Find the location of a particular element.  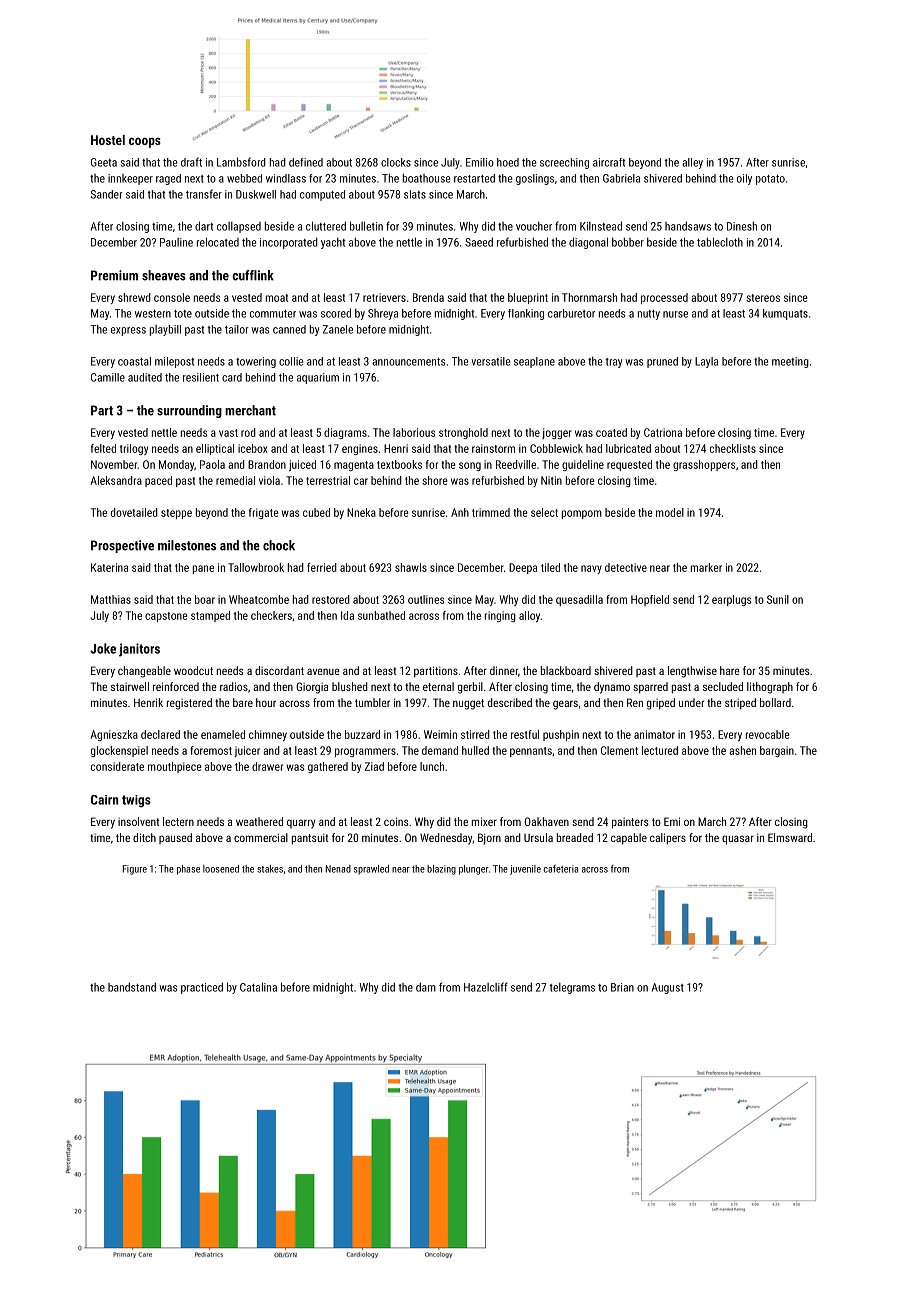

Hostel is located at coordinates (108, 140).
